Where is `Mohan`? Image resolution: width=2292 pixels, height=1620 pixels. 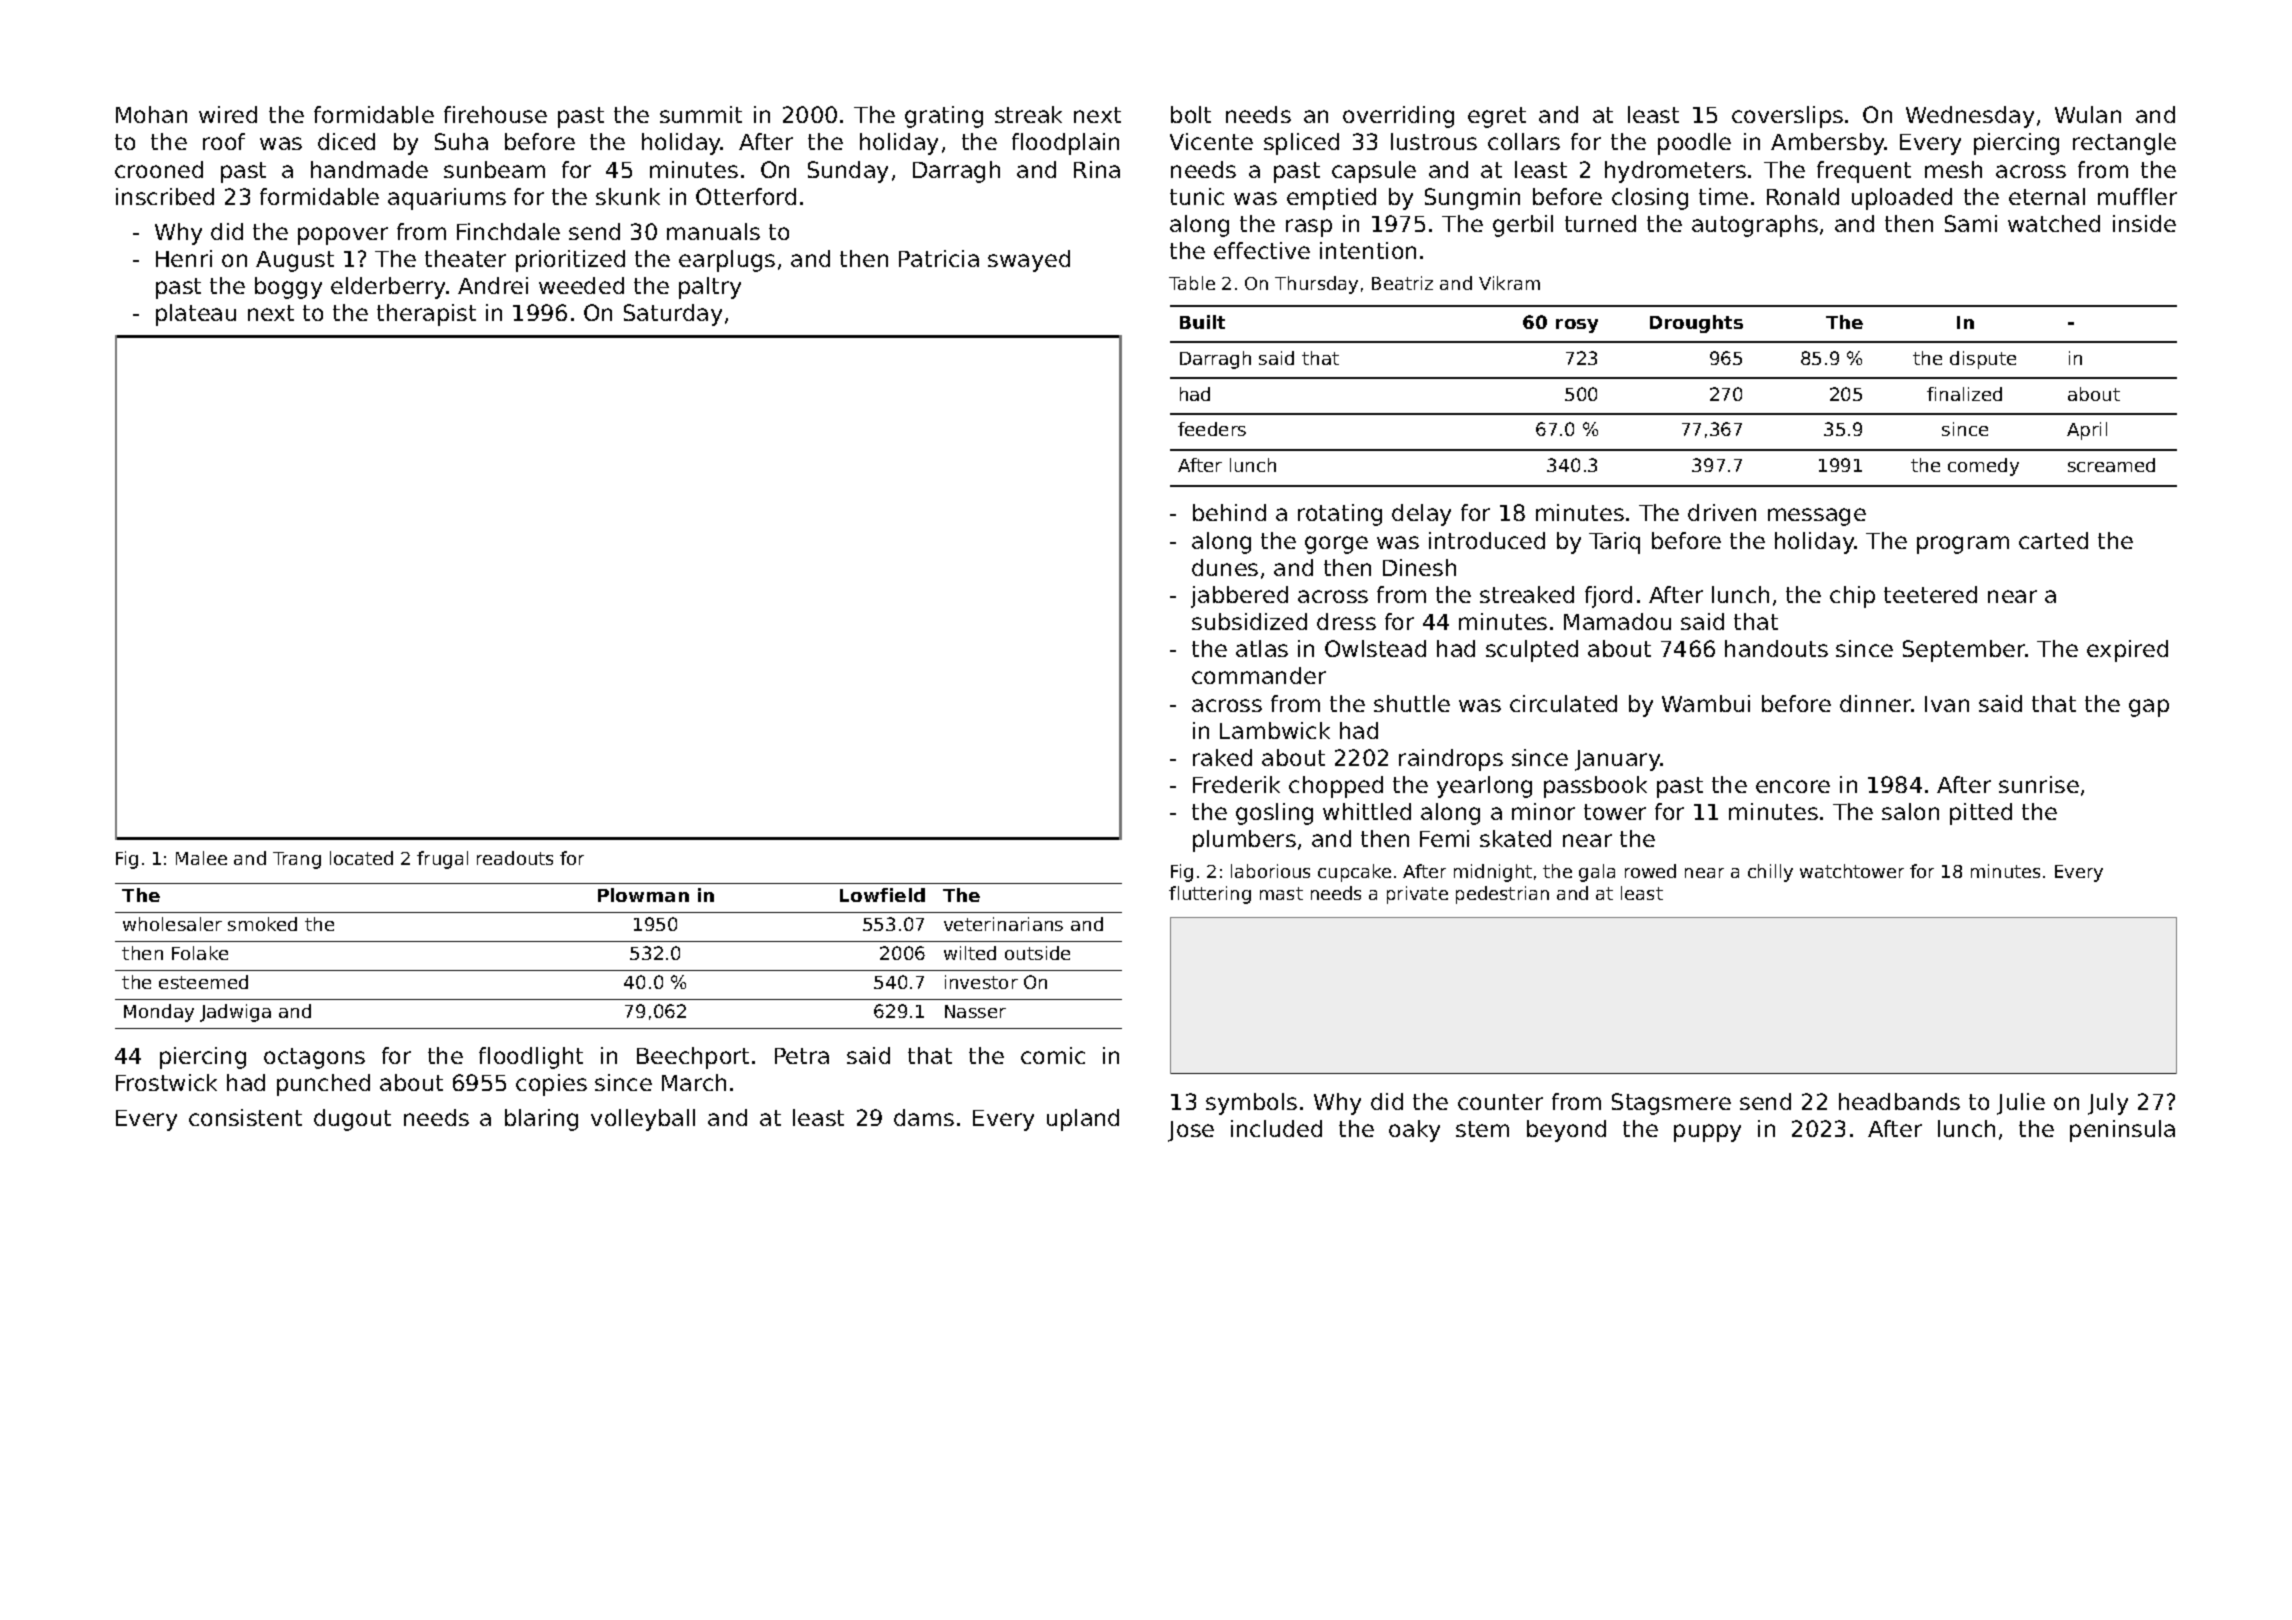 Mohan is located at coordinates (151, 114).
